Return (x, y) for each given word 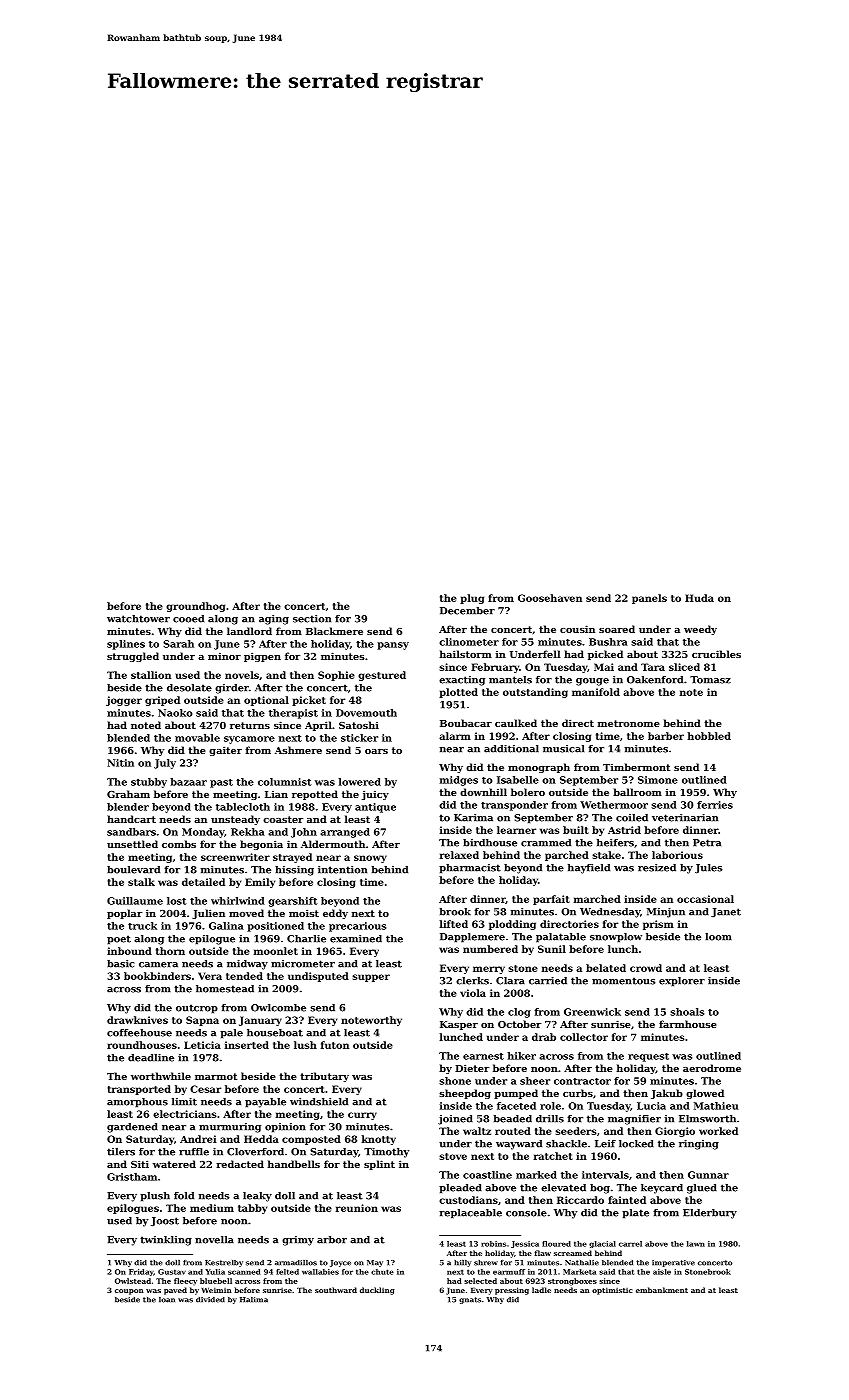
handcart (131, 819)
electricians (184, 1114)
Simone (658, 780)
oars (376, 751)
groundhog (195, 607)
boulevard (133, 870)
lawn (696, 1244)
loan (167, 1300)
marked (536, 1175)
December (467, 611)
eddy (335, 914)
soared (617, 629)
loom (718, 937)
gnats (470, 1300)
